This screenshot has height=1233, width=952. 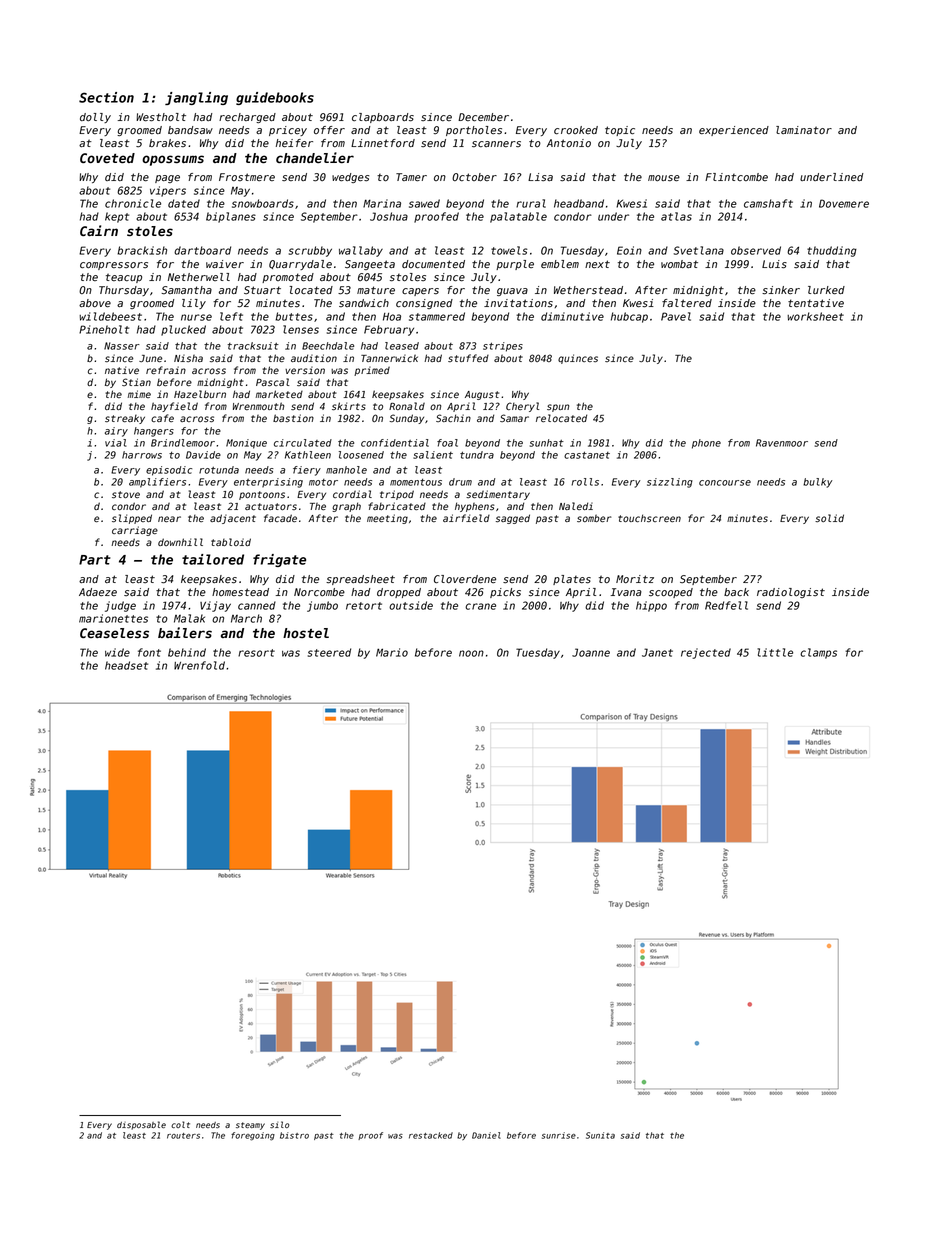 I want to click on scanners, so click(x=496, y=144).
